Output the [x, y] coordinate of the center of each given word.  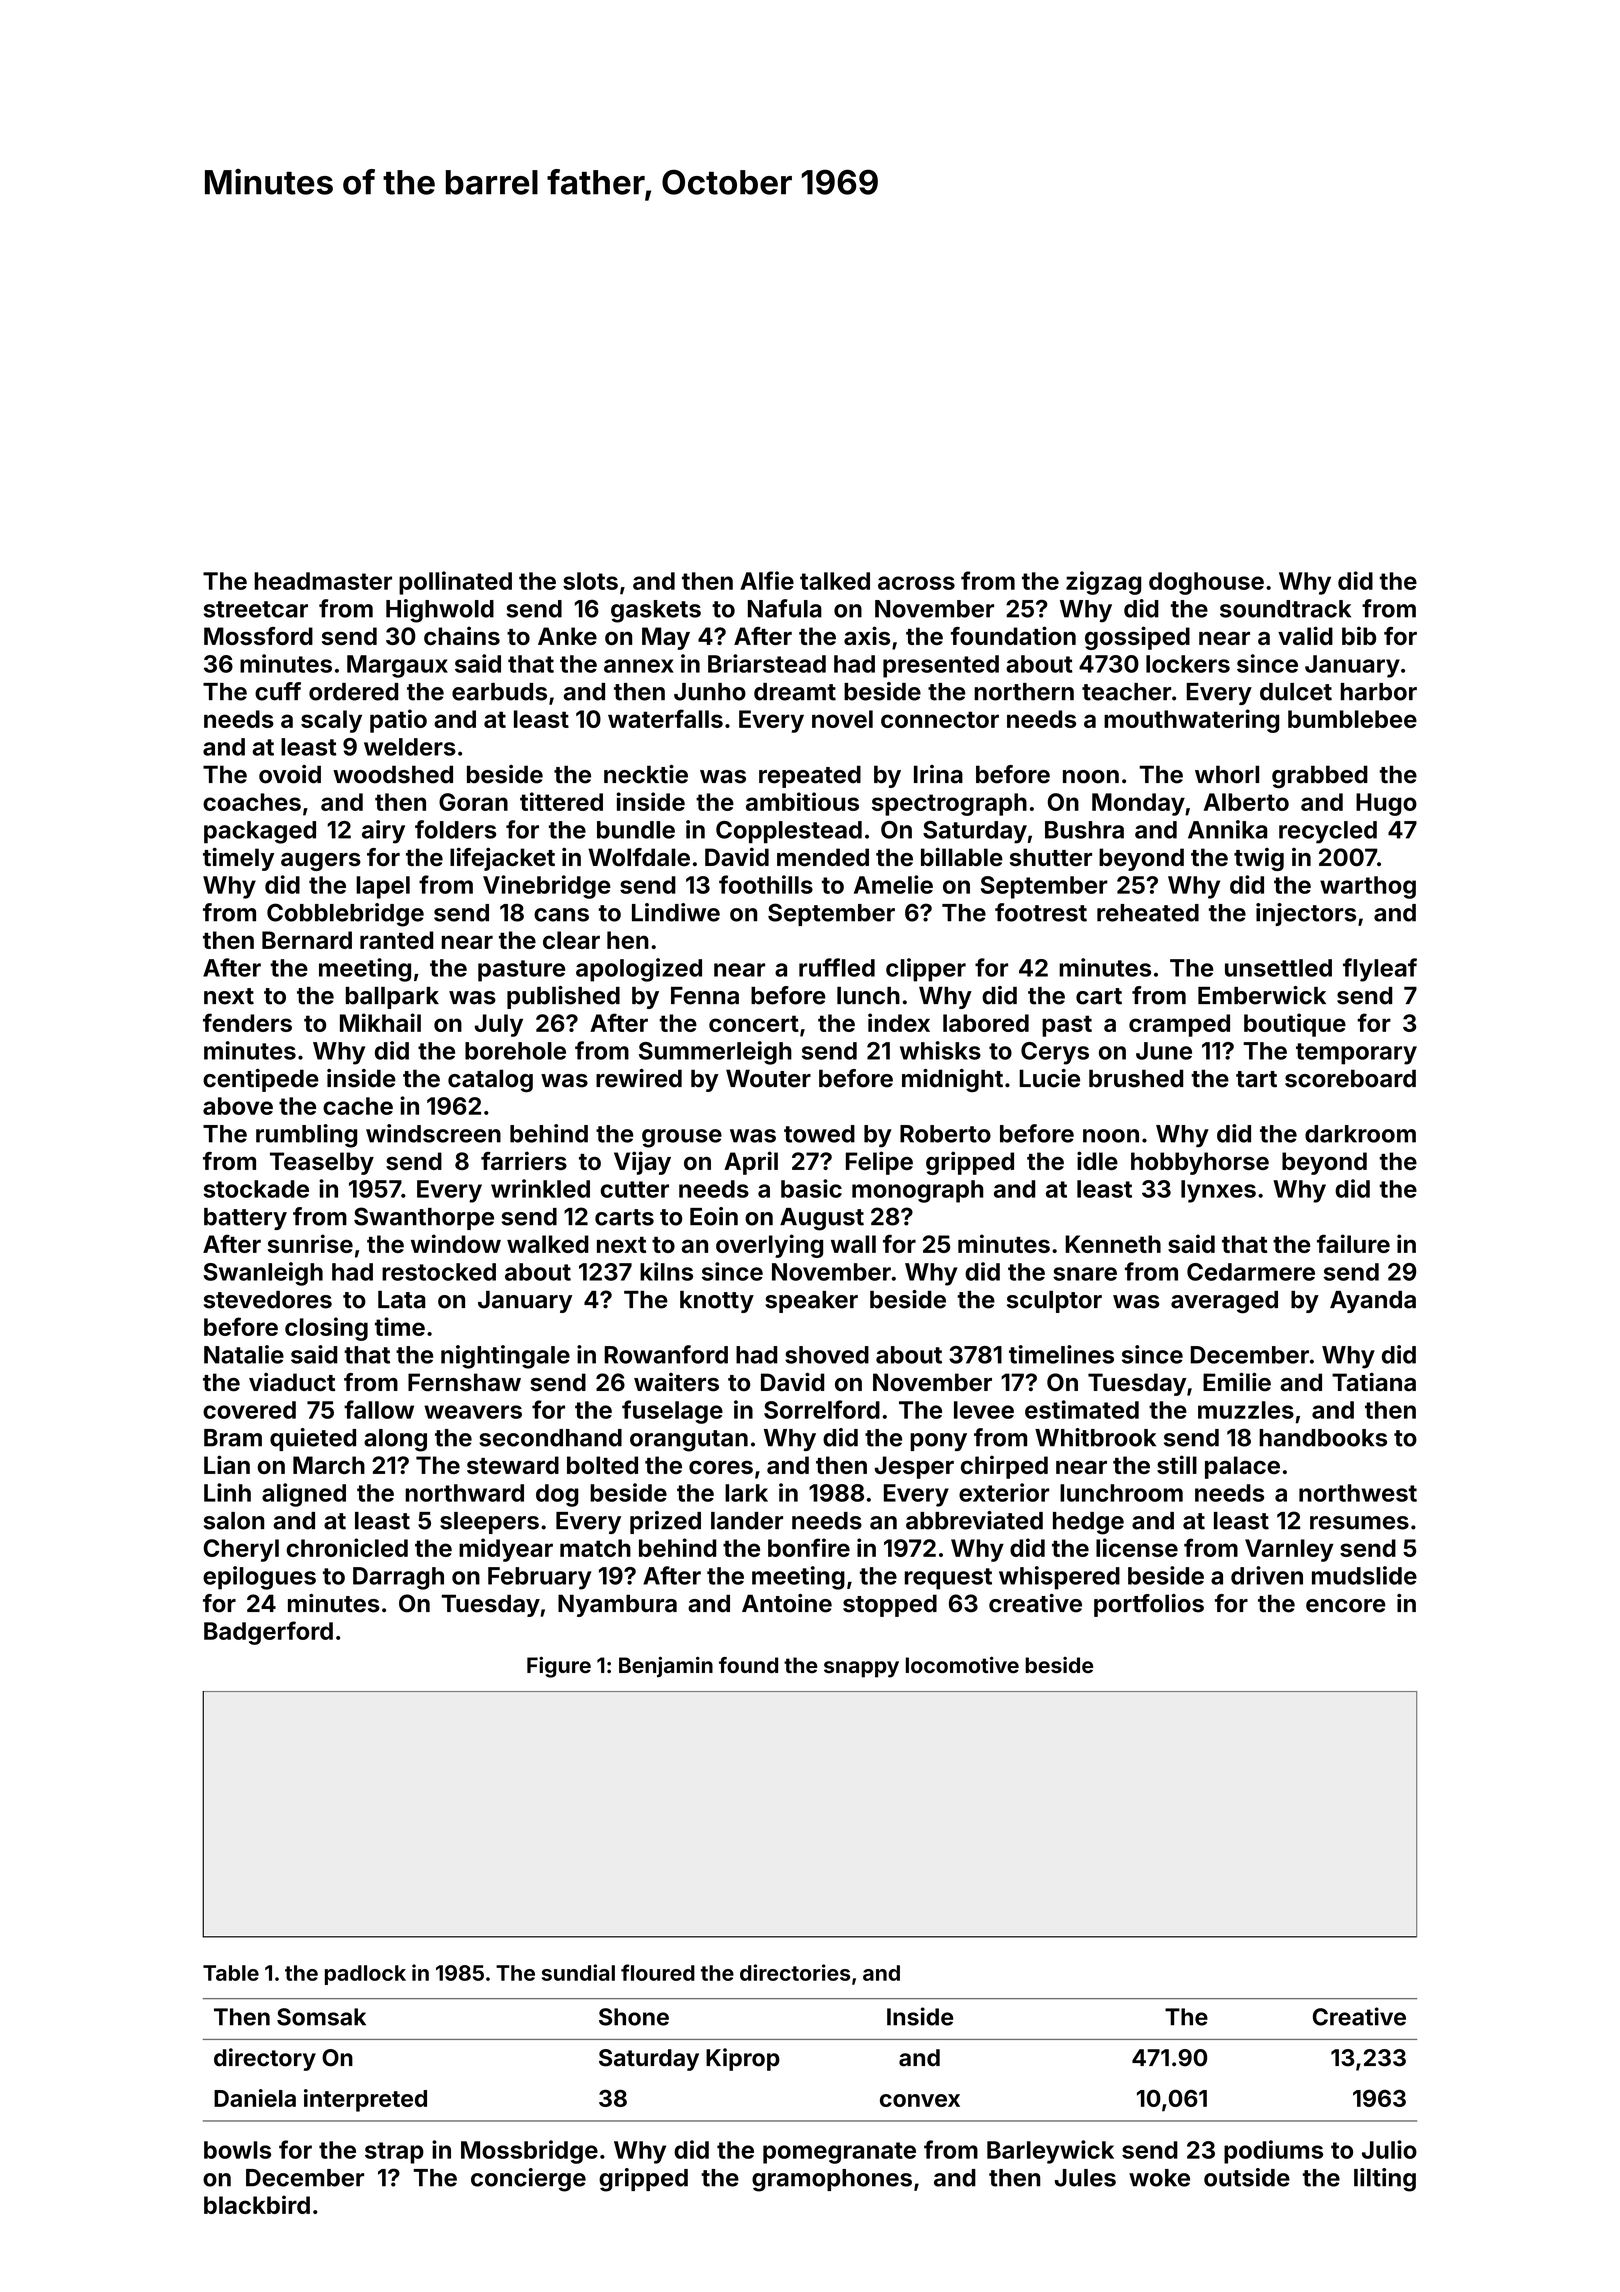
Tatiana [1374, 1382]
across [916, 583]
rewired [639, 1078]
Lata [401, 1300]
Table [231, 1973]
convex [920, 2100]
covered [249, 1410]
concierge [528, 2180]
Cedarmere [1251, 1272]
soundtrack [1285, 609]
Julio [1389, 2149]
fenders [247, 1022]
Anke [567, 636]
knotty [717, 1302]
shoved [827, 1355]
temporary [1356, 1054]
